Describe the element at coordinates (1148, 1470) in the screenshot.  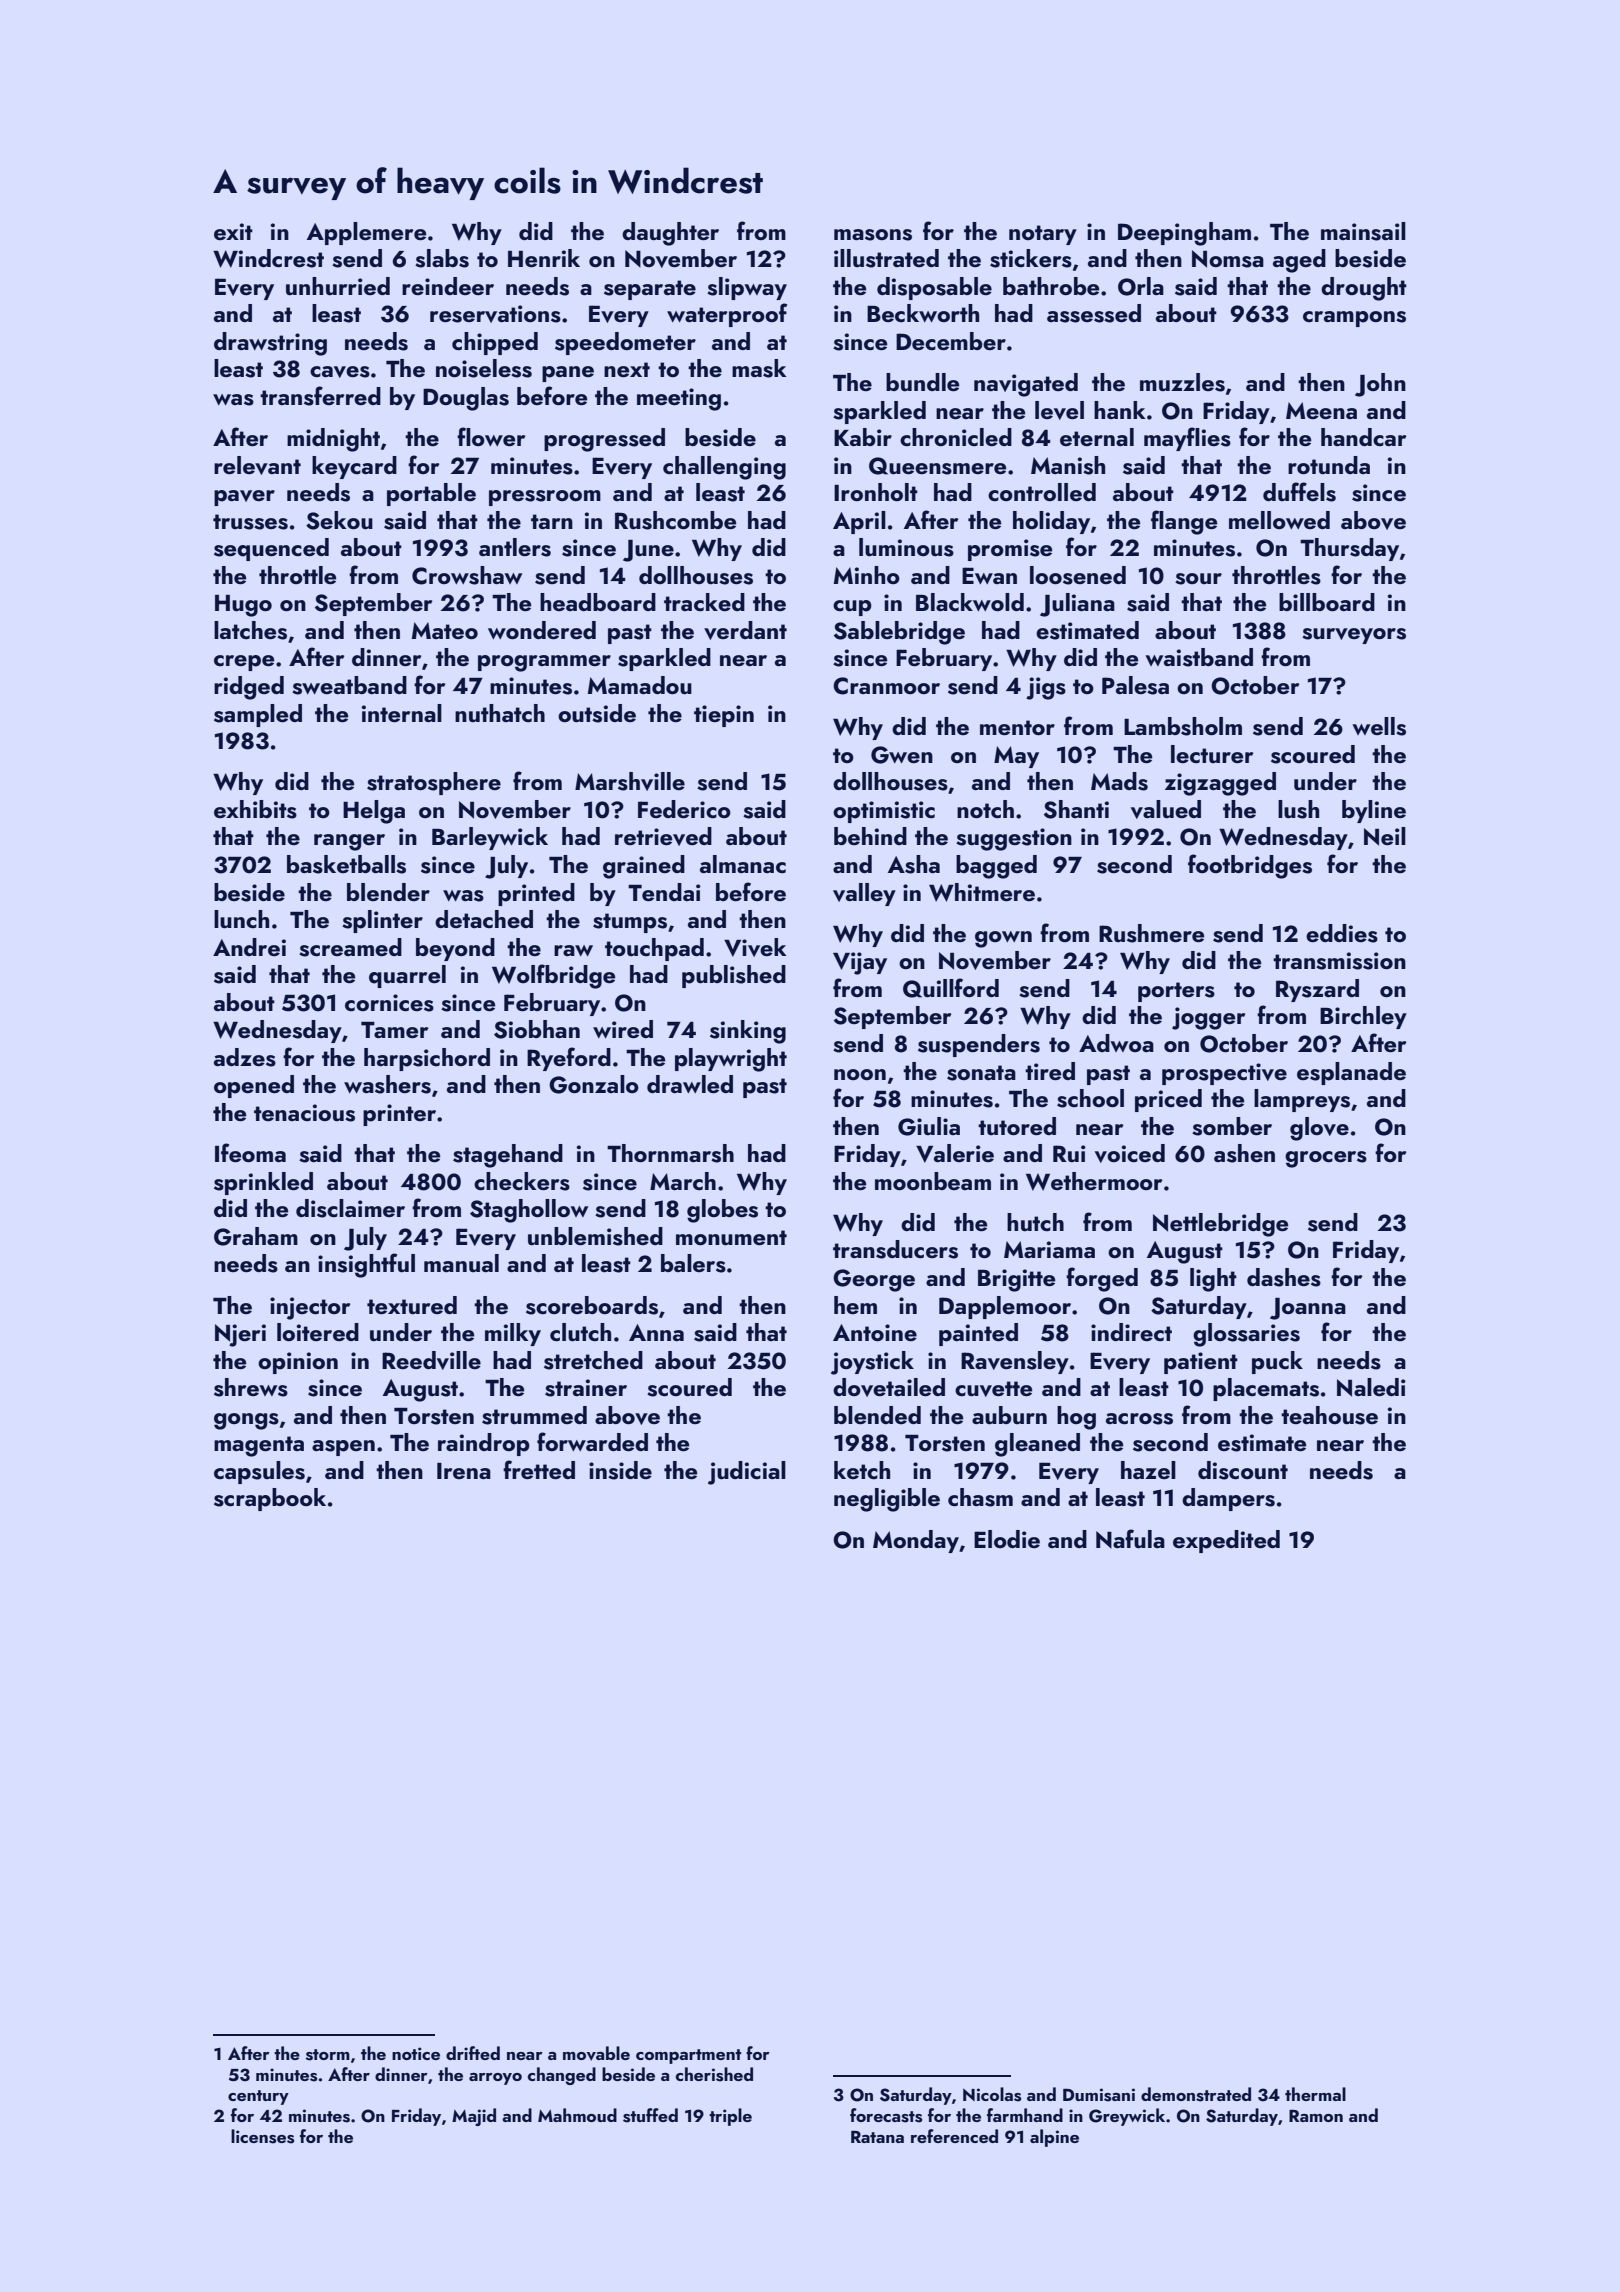
I see `hazel` at that location.
